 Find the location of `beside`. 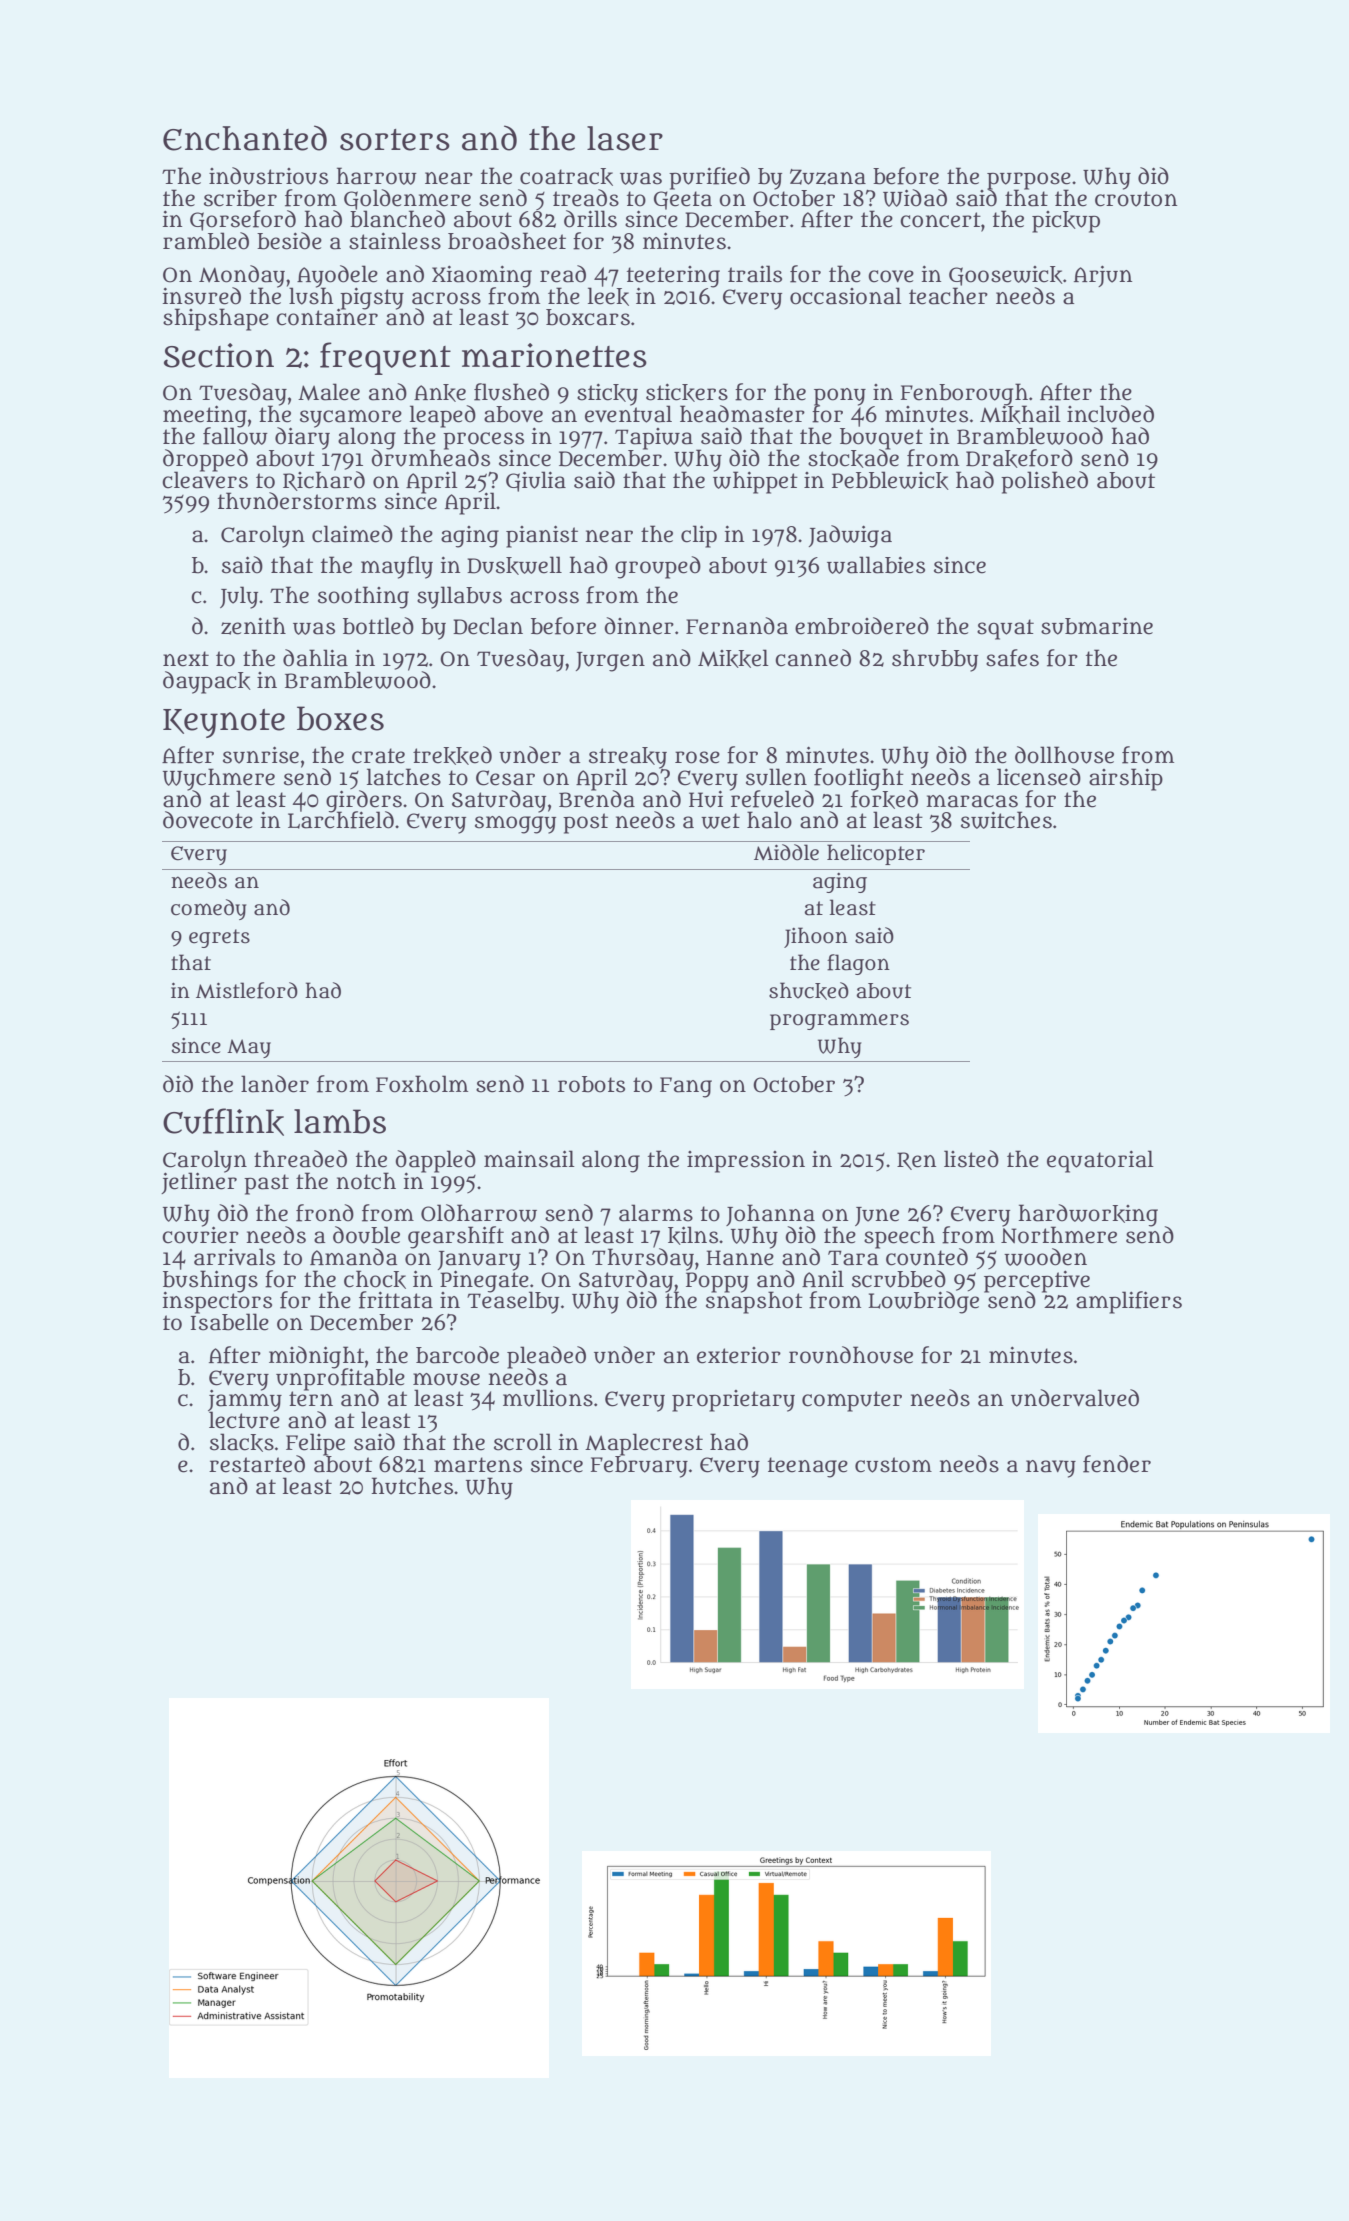

beside is located at coordinates (289, 241).
